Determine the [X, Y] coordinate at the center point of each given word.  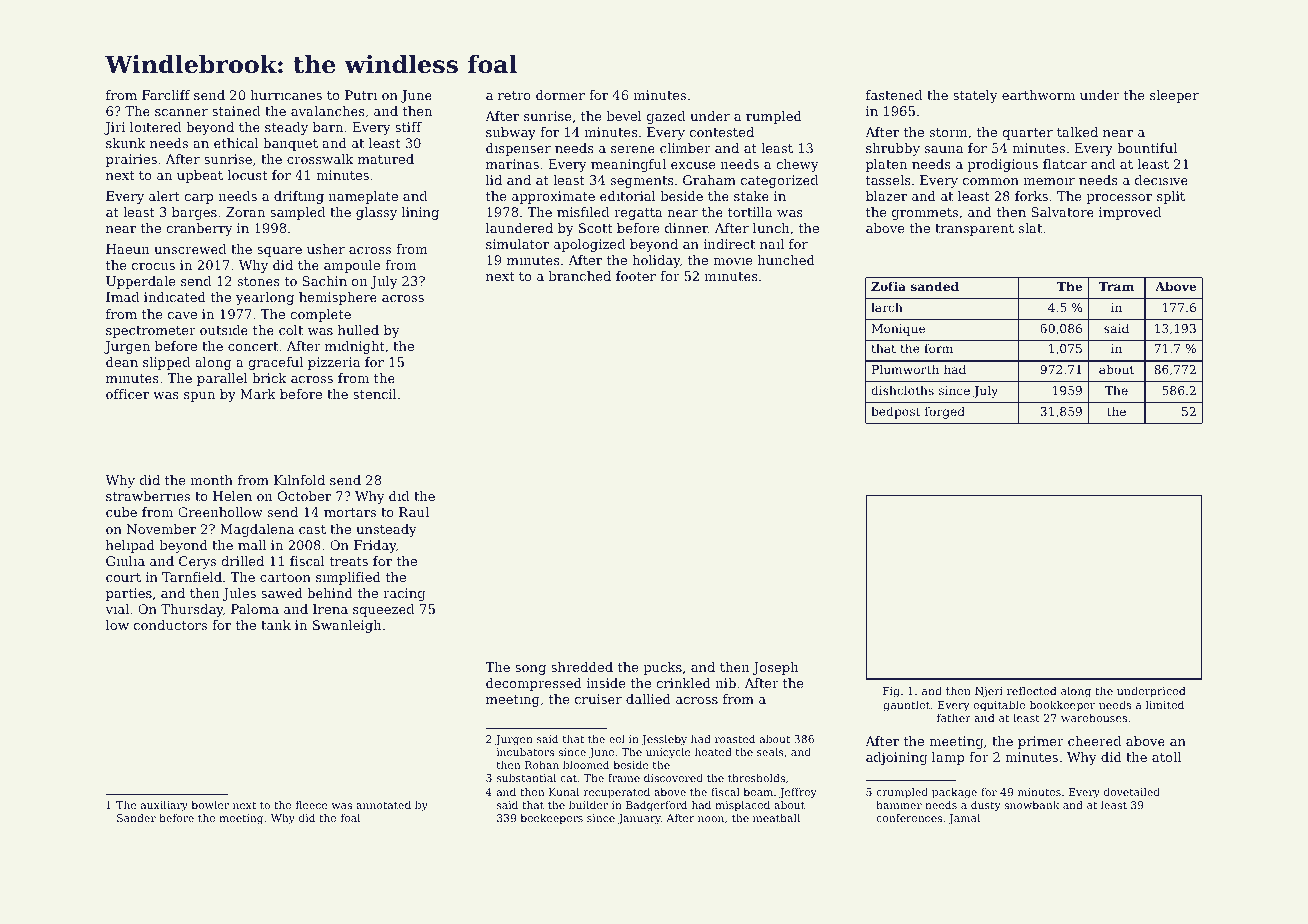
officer [127, 394]
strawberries [148, 496]
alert [164, 196]
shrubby [893, 149]
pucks [662, 668]
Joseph [776, 668]
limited [1164, 704]
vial [117, 609]
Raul [414, 512]
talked [1077, 132]
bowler [210, 805]
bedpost [895, 412]
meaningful [628, 165]
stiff [408, 127]
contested [722, 132]
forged [945, 412]
